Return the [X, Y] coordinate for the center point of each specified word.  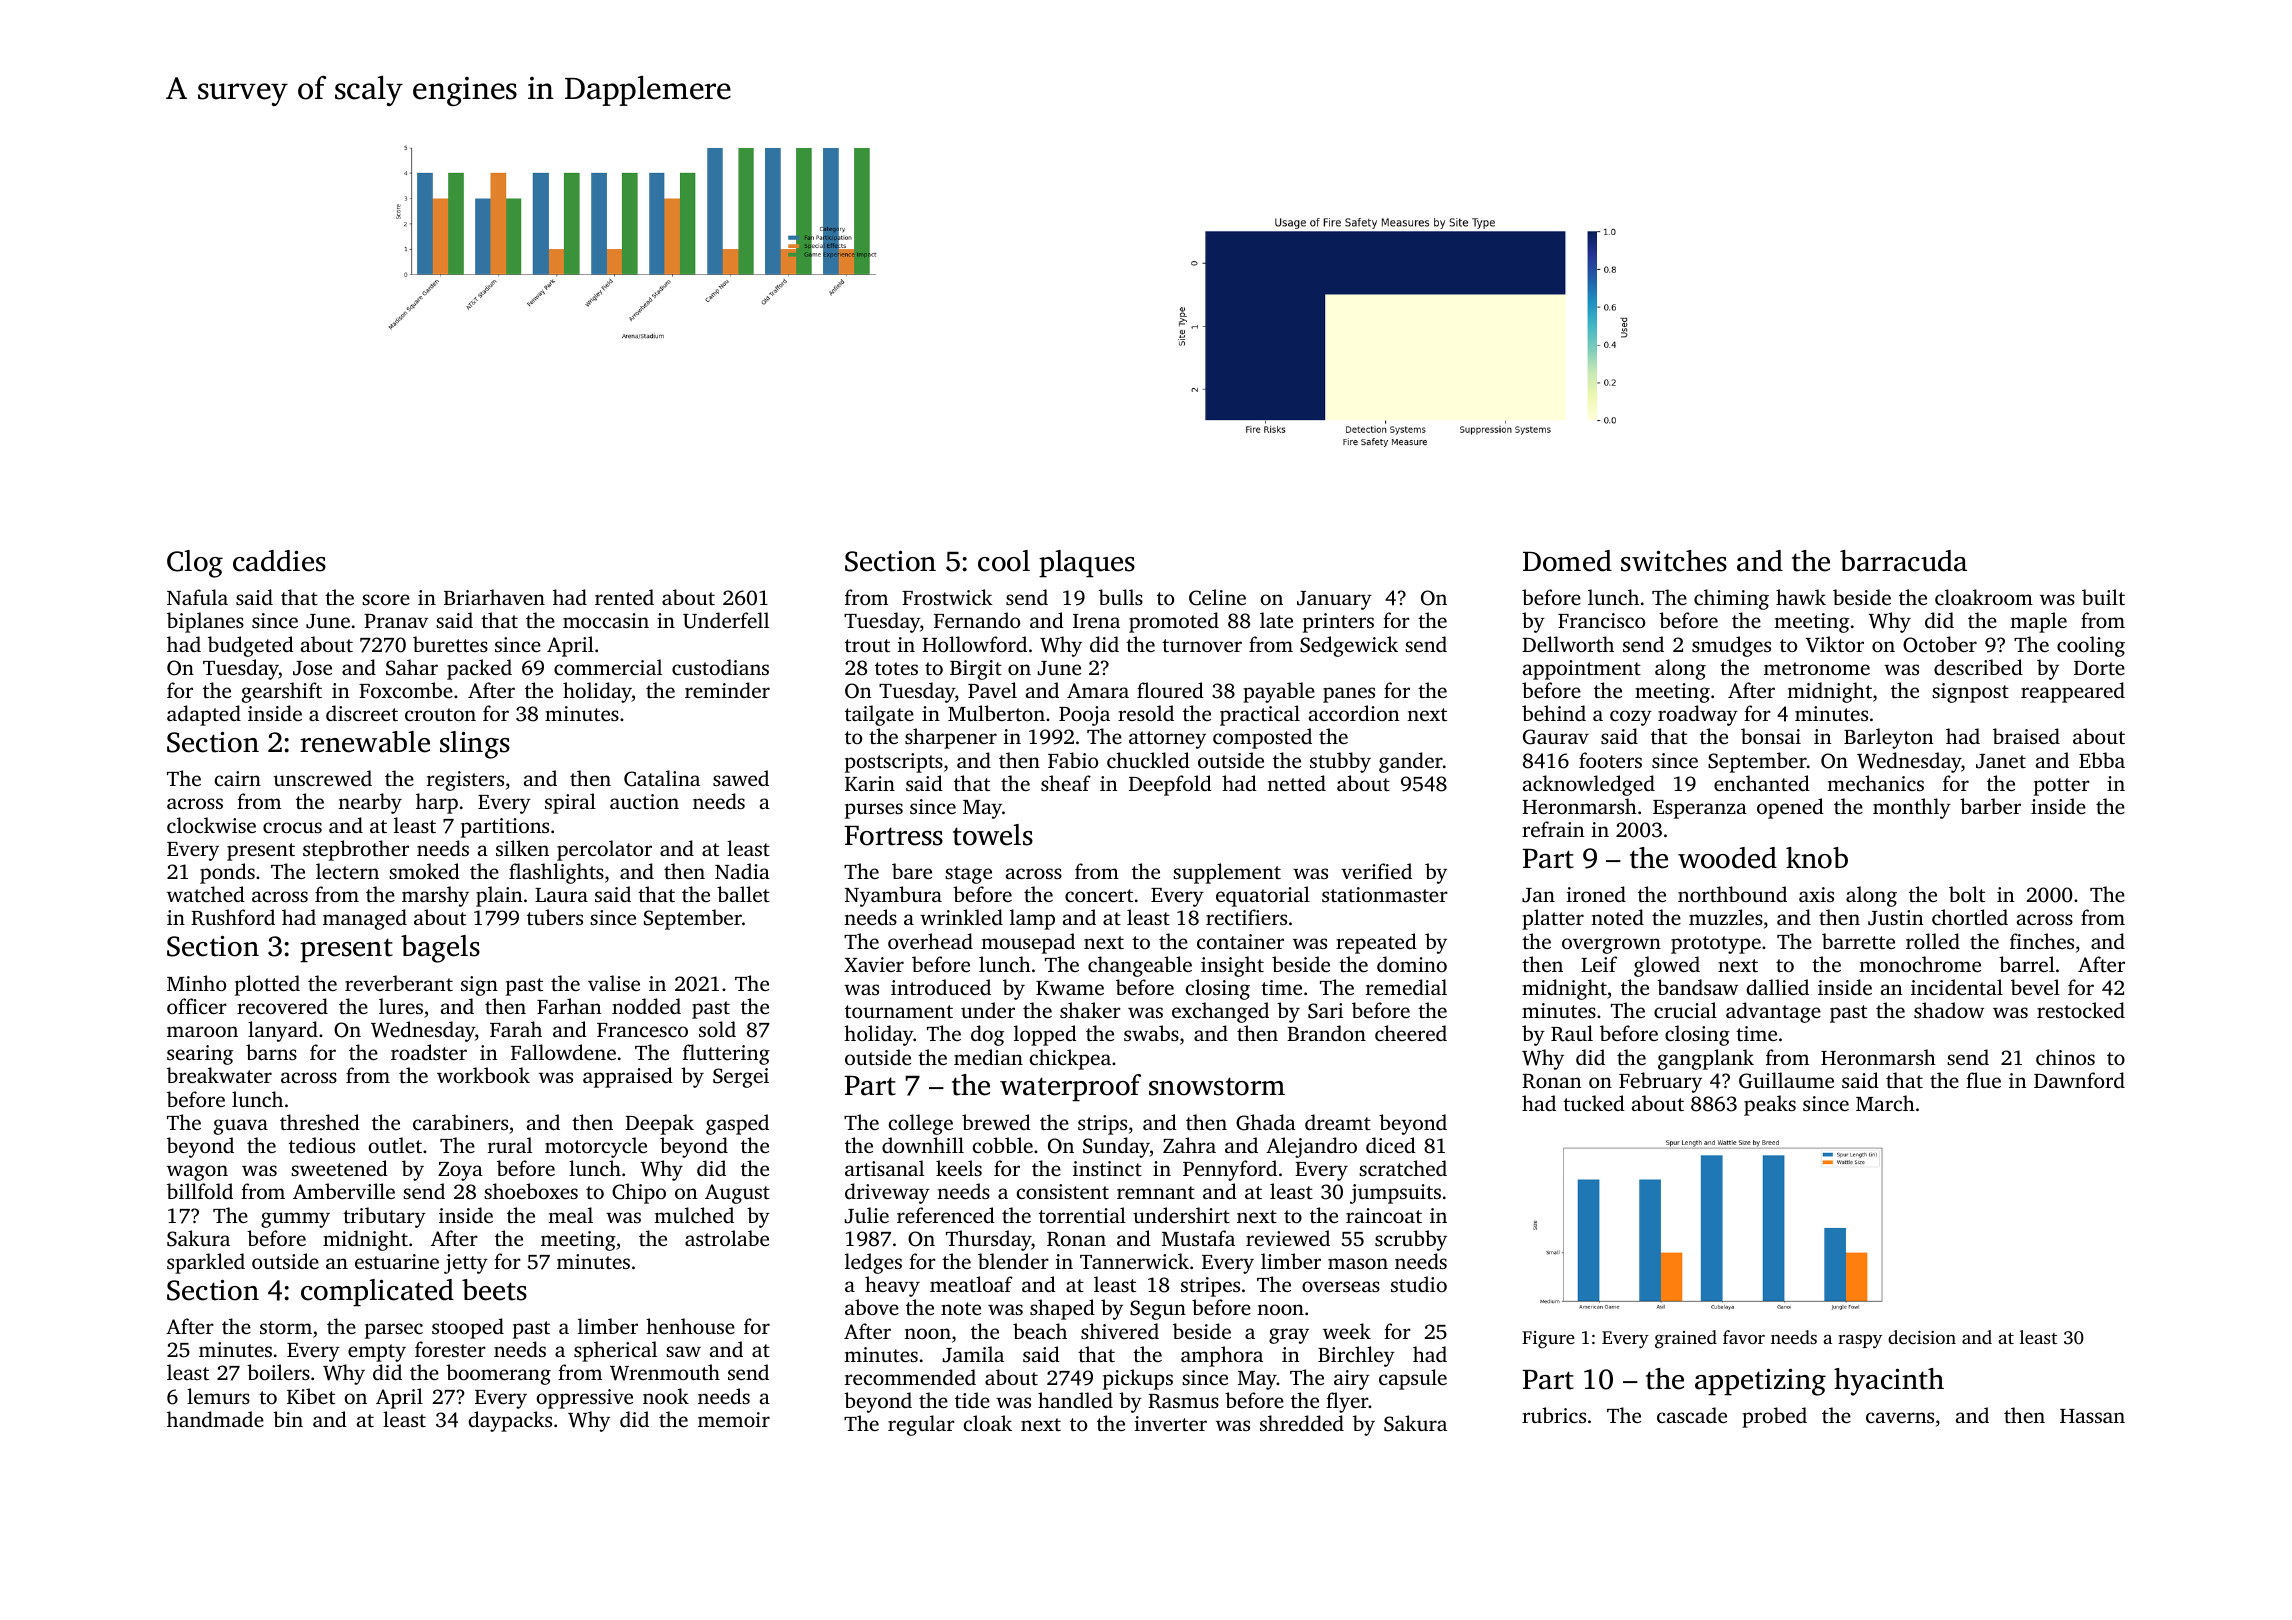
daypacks [510, 1421]
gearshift [282, 692]
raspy [1860, 1341]
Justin [1895, 918]
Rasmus [1183, 1401]
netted [1296, 783]
